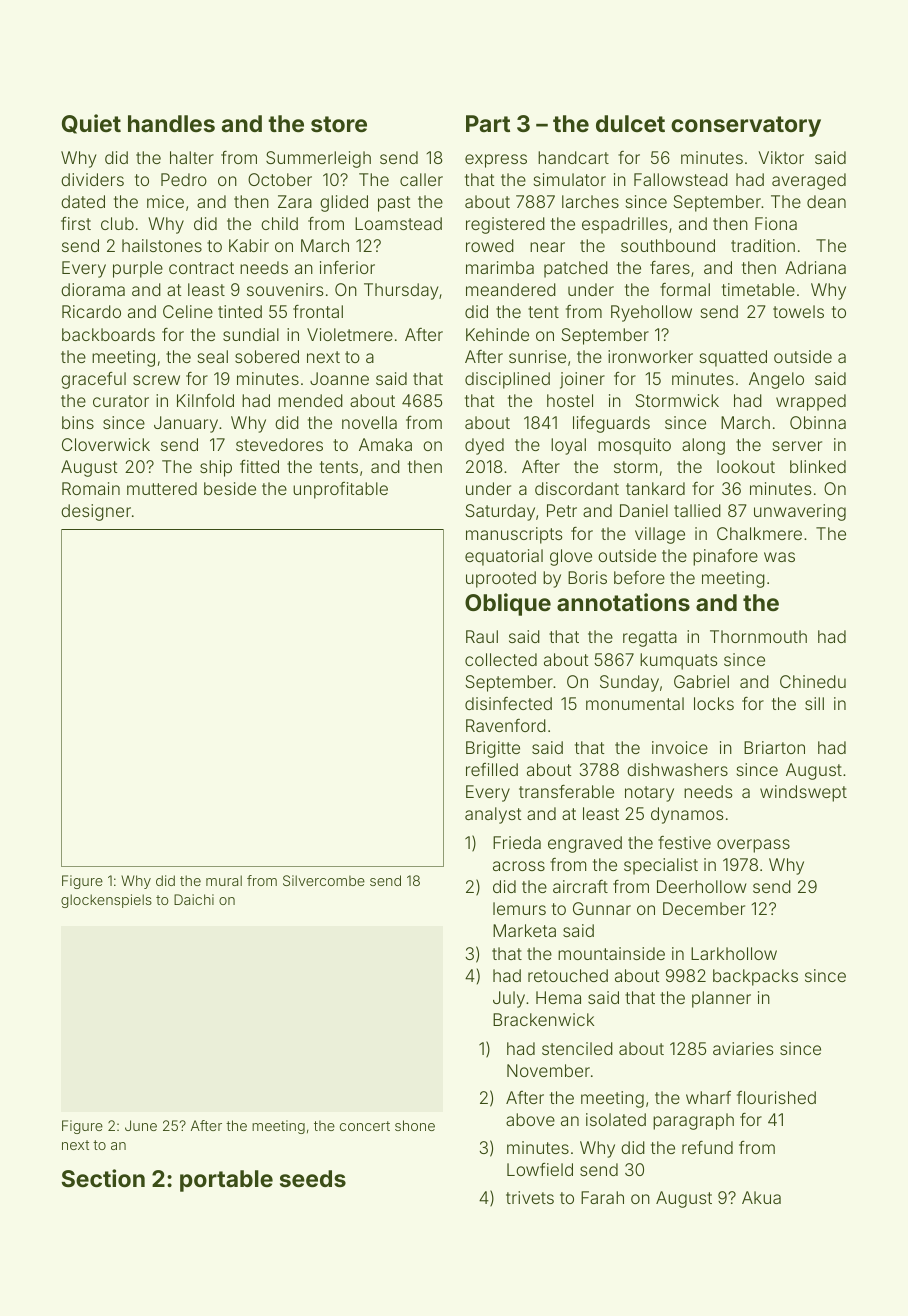  Describe the element at coordinates (324, 880) in the screenshot. I see `Silvercombe` at that location.
